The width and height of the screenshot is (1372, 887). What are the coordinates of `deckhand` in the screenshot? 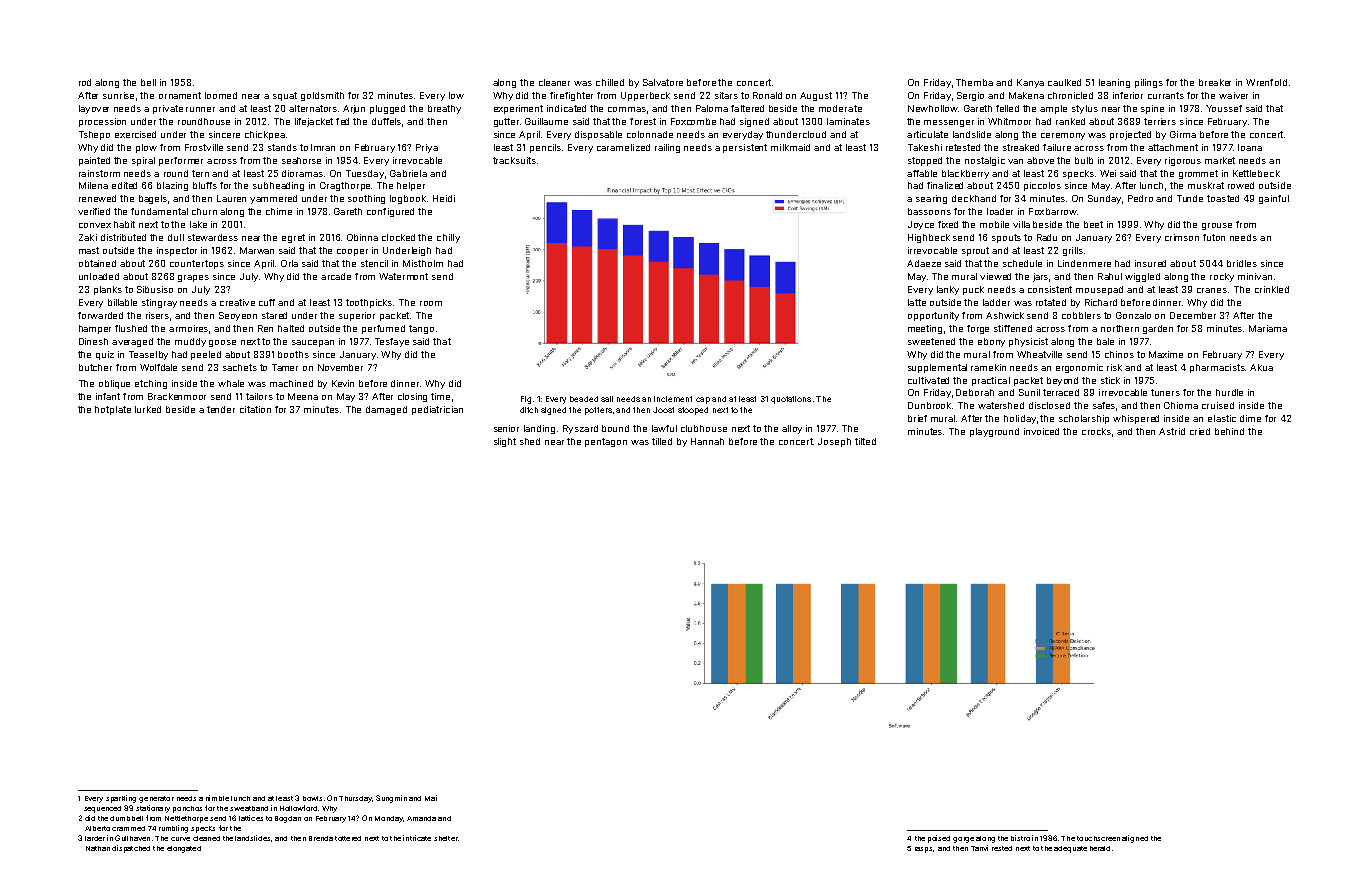 It's located at (974, 198).
